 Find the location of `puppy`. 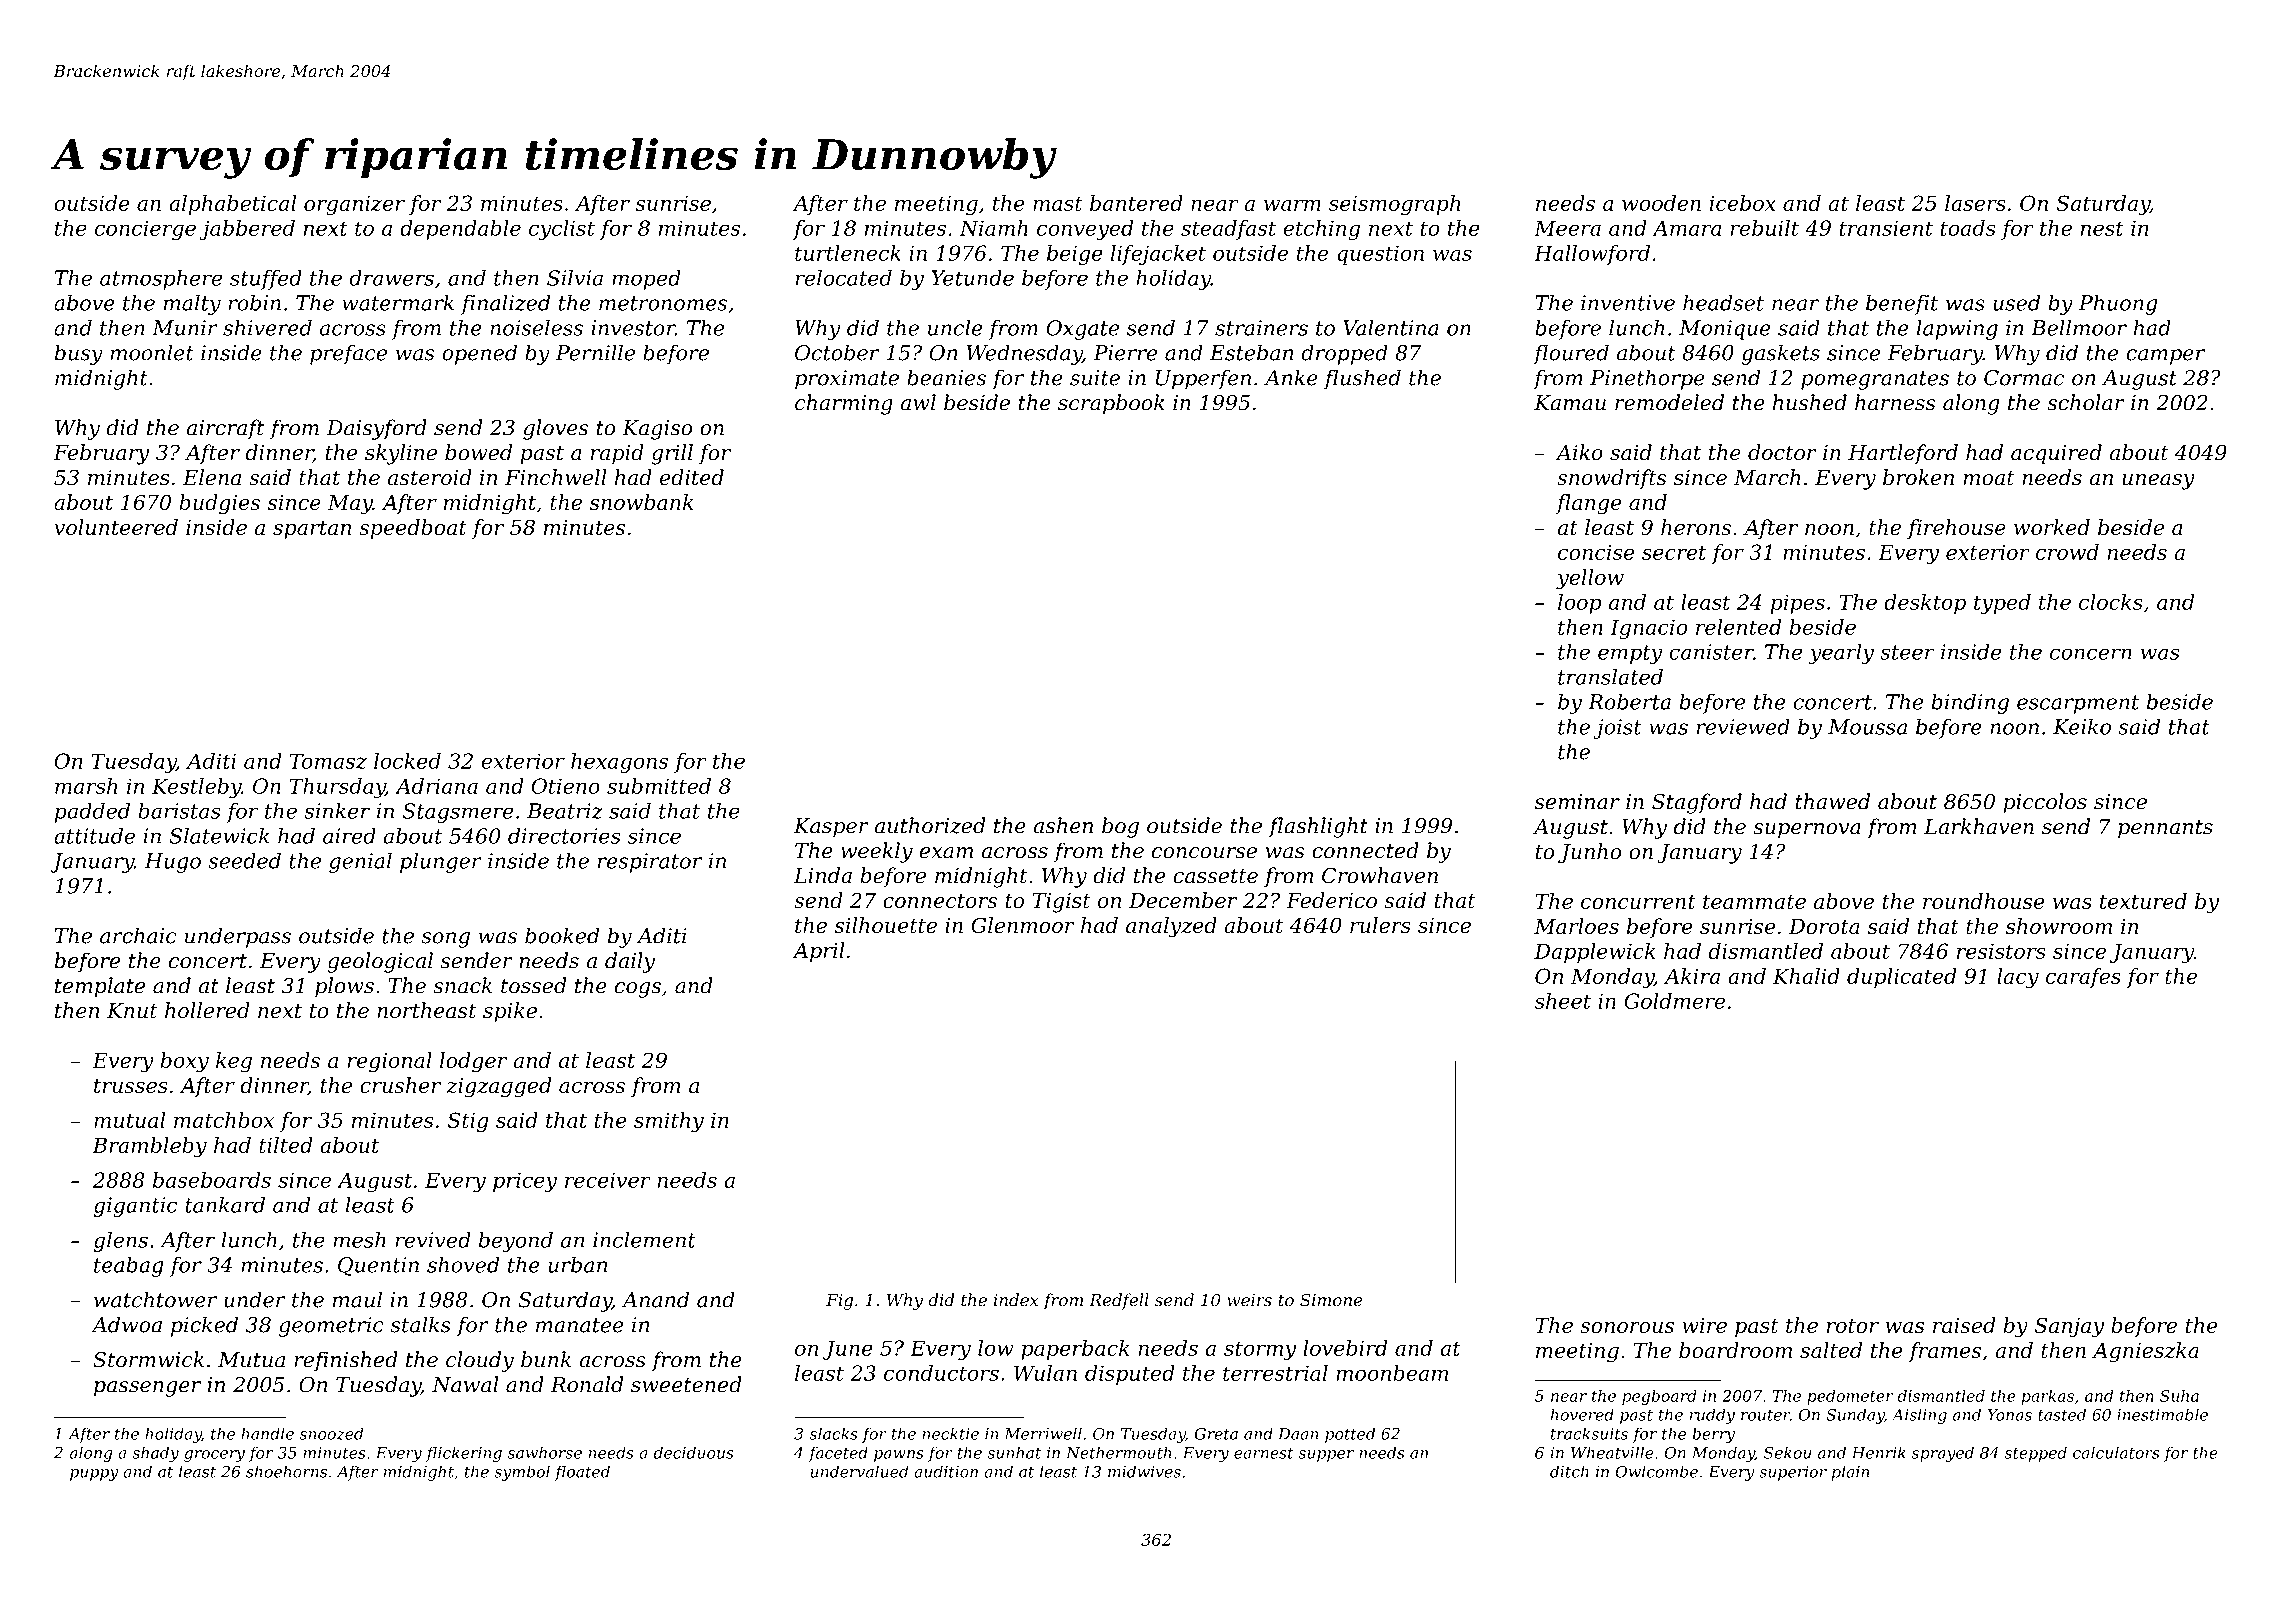

puppy is located at coordinates (94, 1475).
